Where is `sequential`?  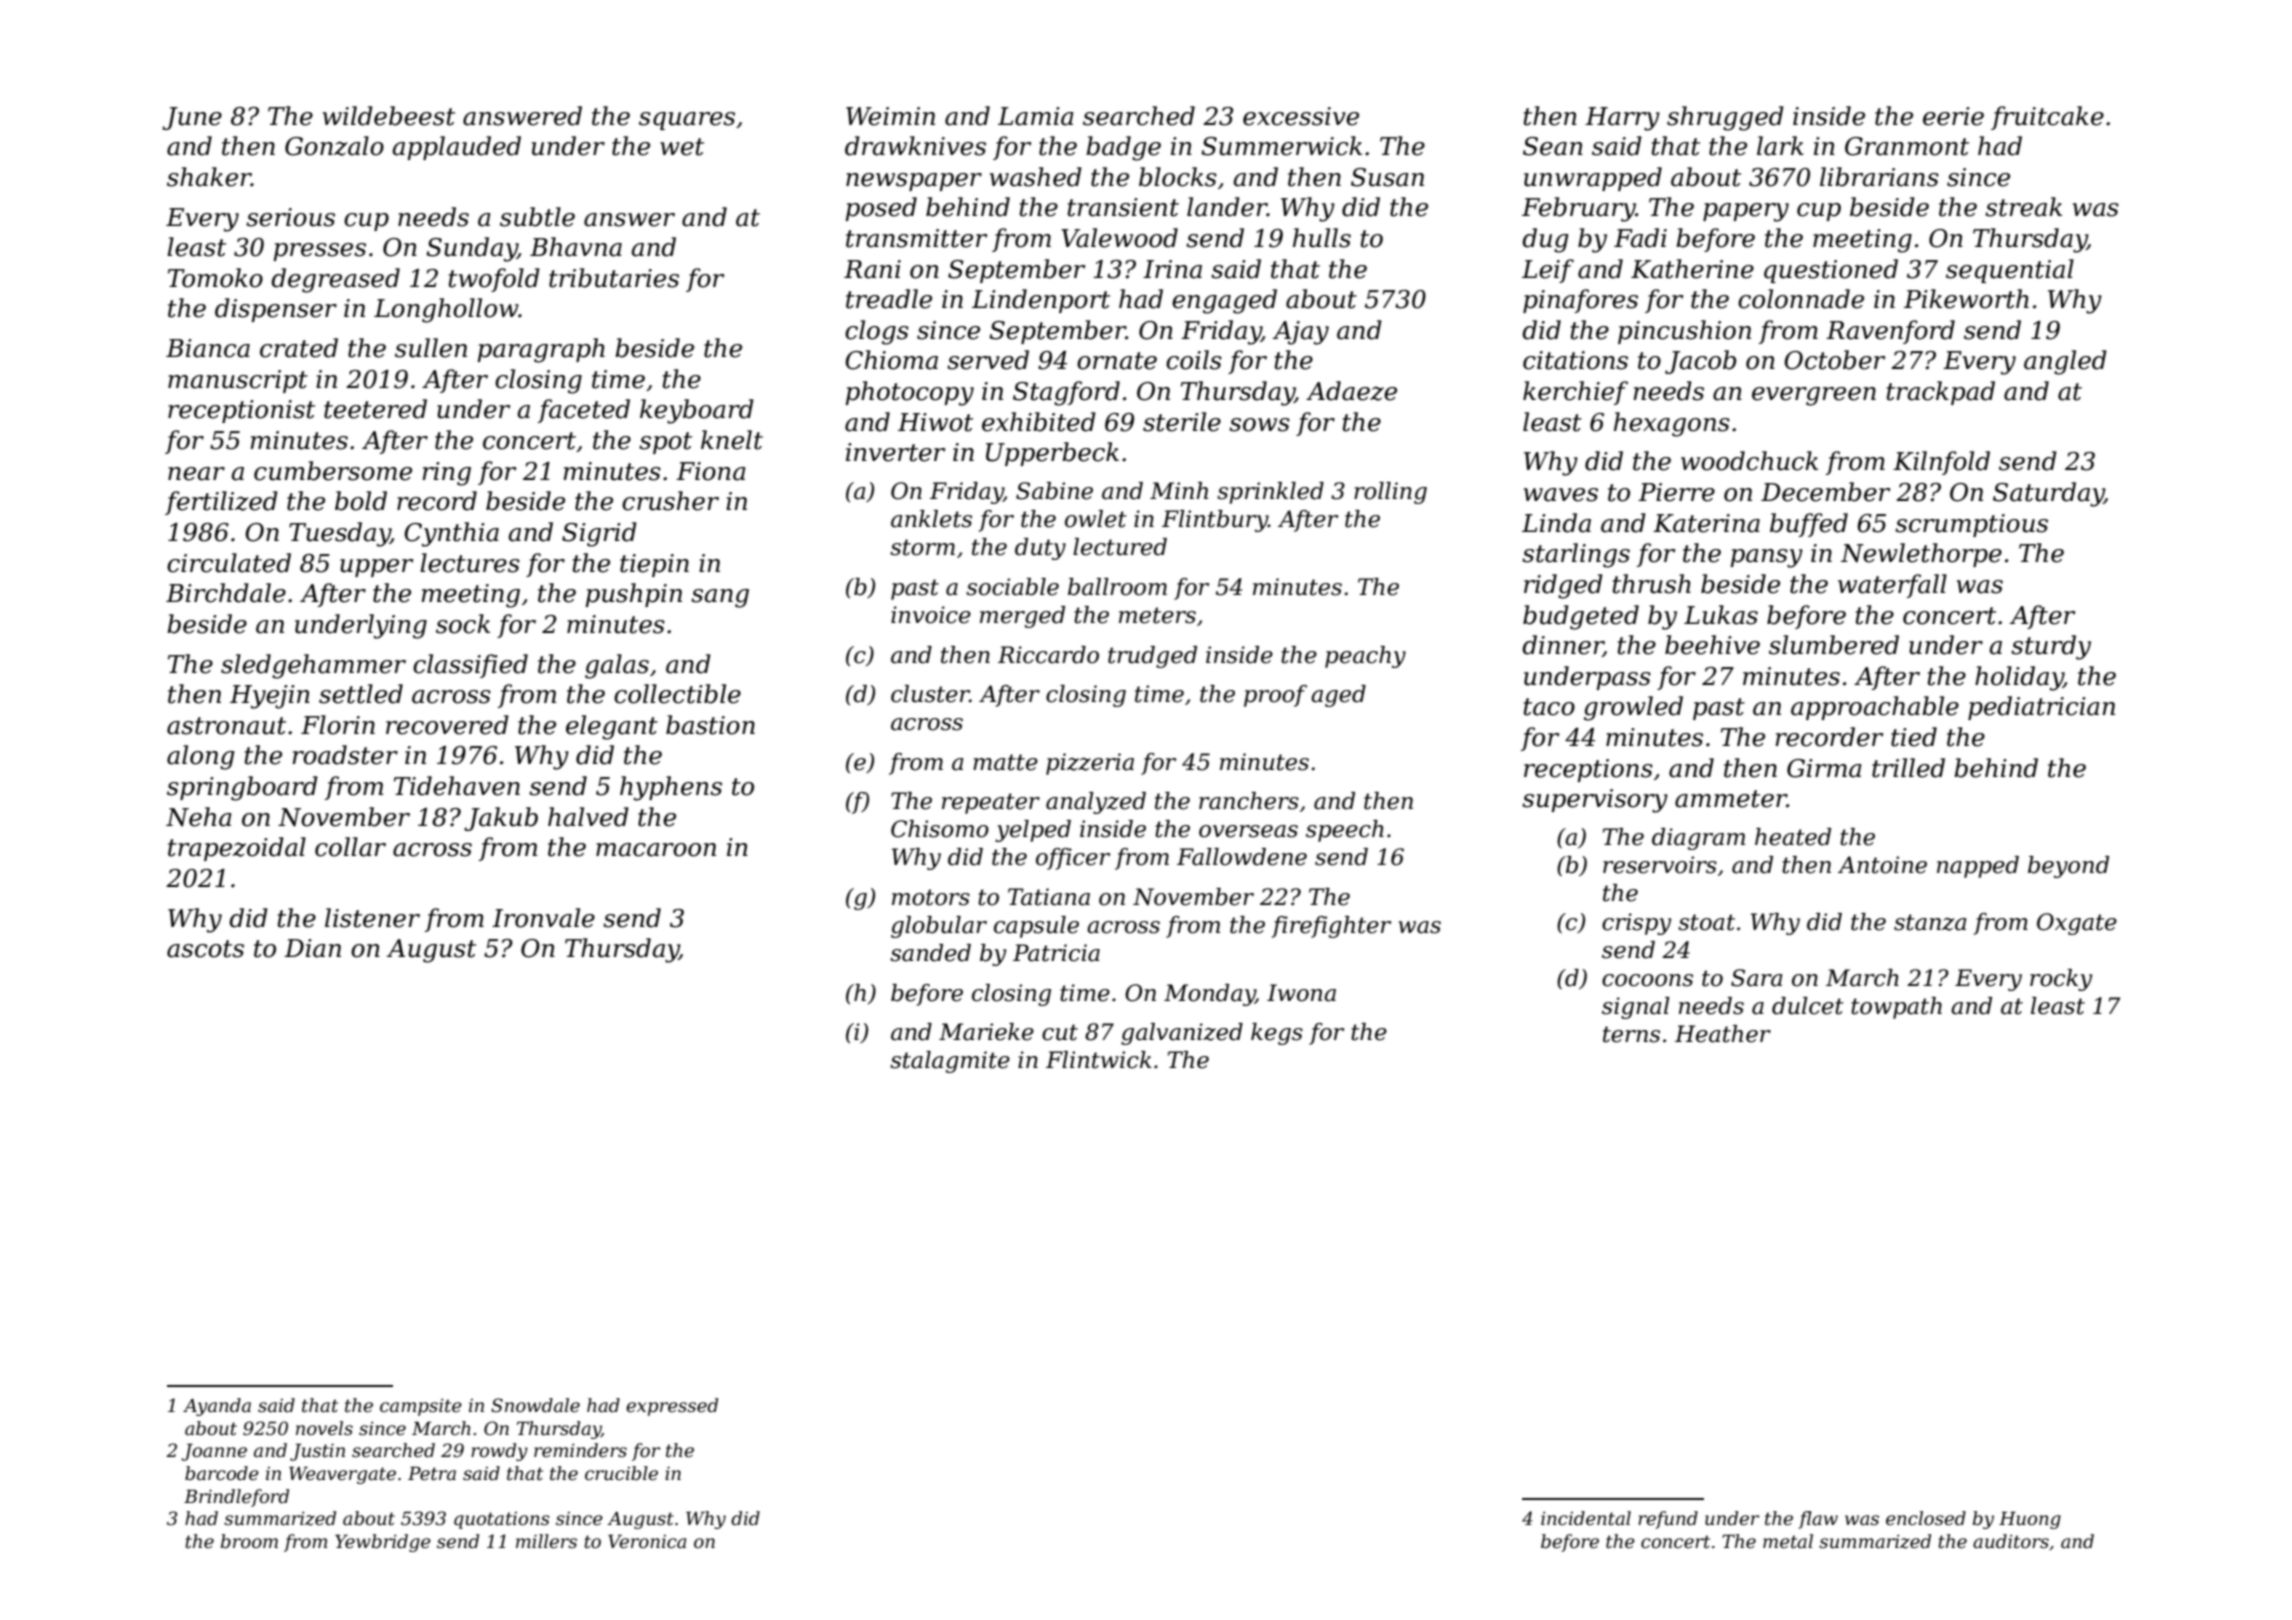
sequential is located at coordinates (2010, 271).
